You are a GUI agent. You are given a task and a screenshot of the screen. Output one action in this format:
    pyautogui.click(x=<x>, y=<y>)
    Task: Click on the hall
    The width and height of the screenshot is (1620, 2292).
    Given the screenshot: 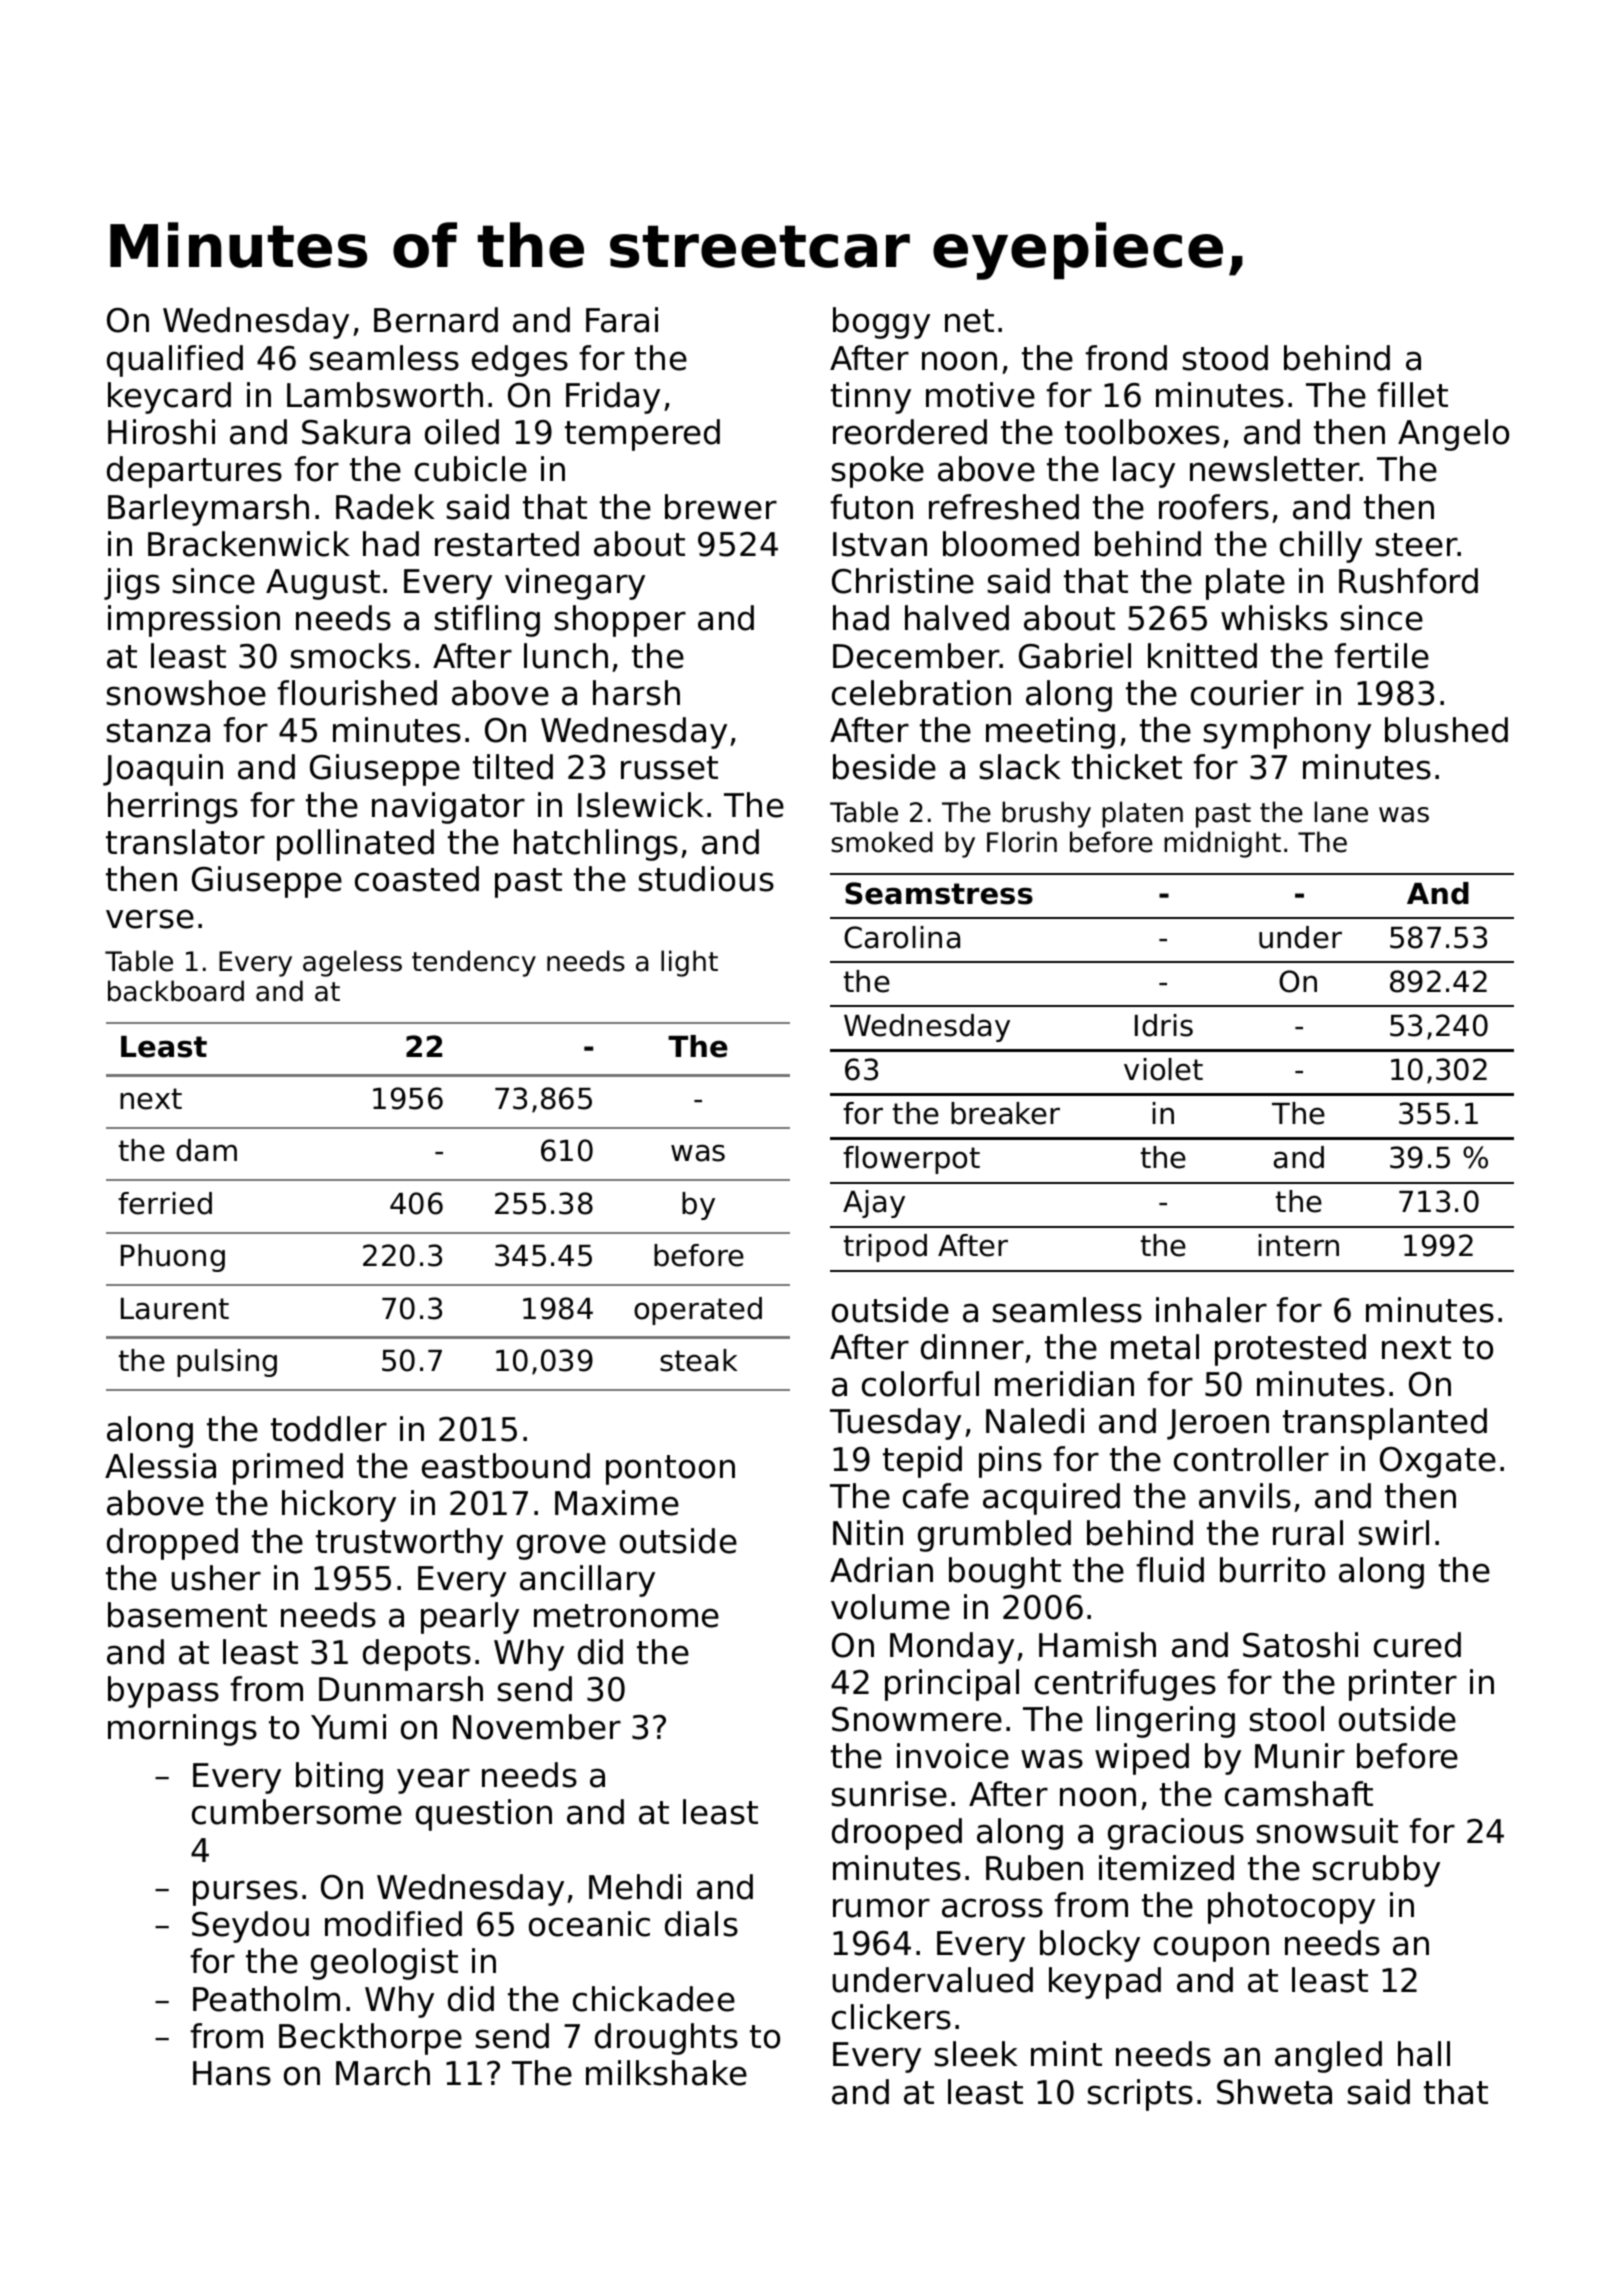 What is the action you would take?
    pyautogui.click(x=1424, y=2054)
